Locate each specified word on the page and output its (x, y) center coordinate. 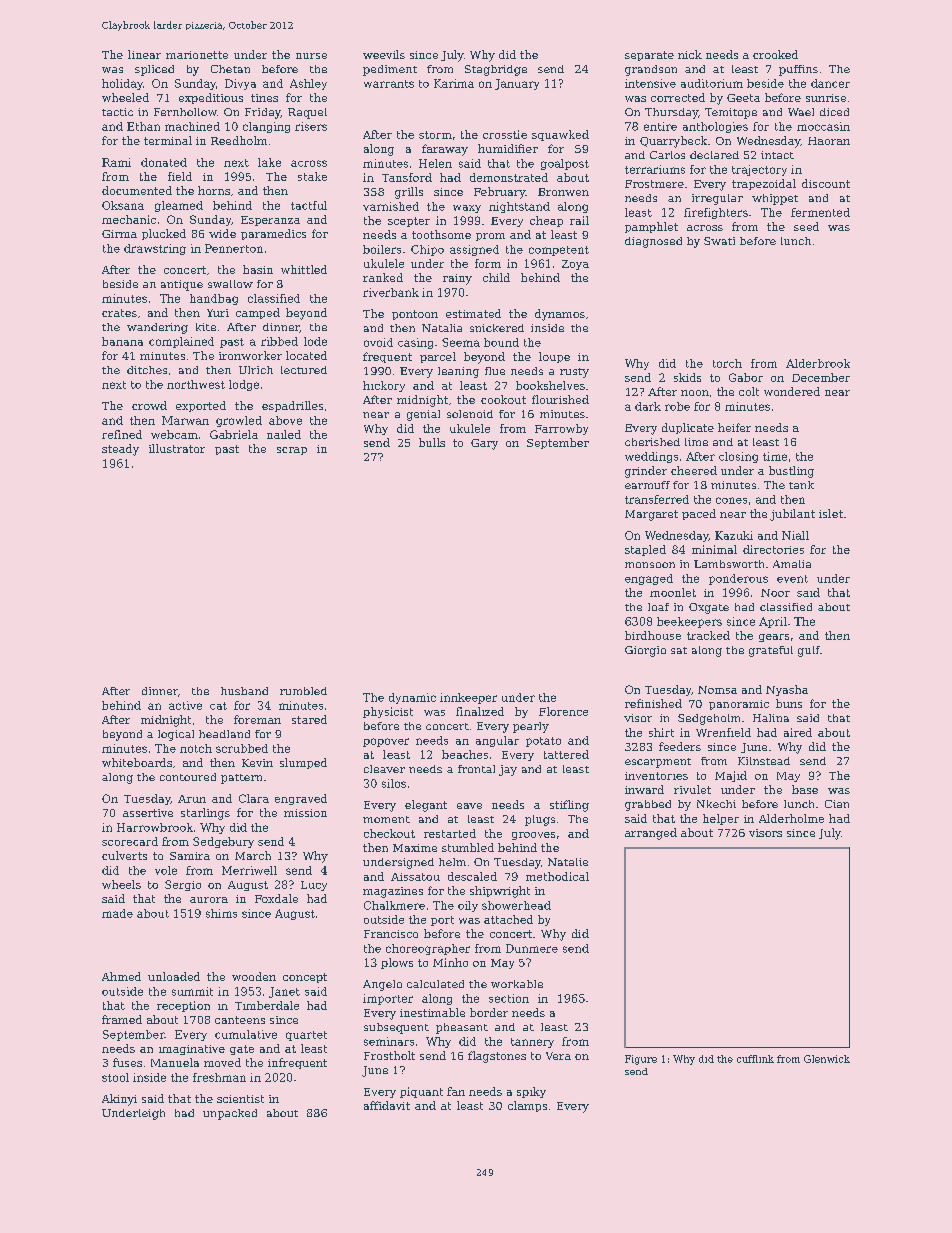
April (773, 622)
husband (244, 691)
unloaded (174, 976)
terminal (168, 140)
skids (687, 377)
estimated (473, 313)
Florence (563, 711)
